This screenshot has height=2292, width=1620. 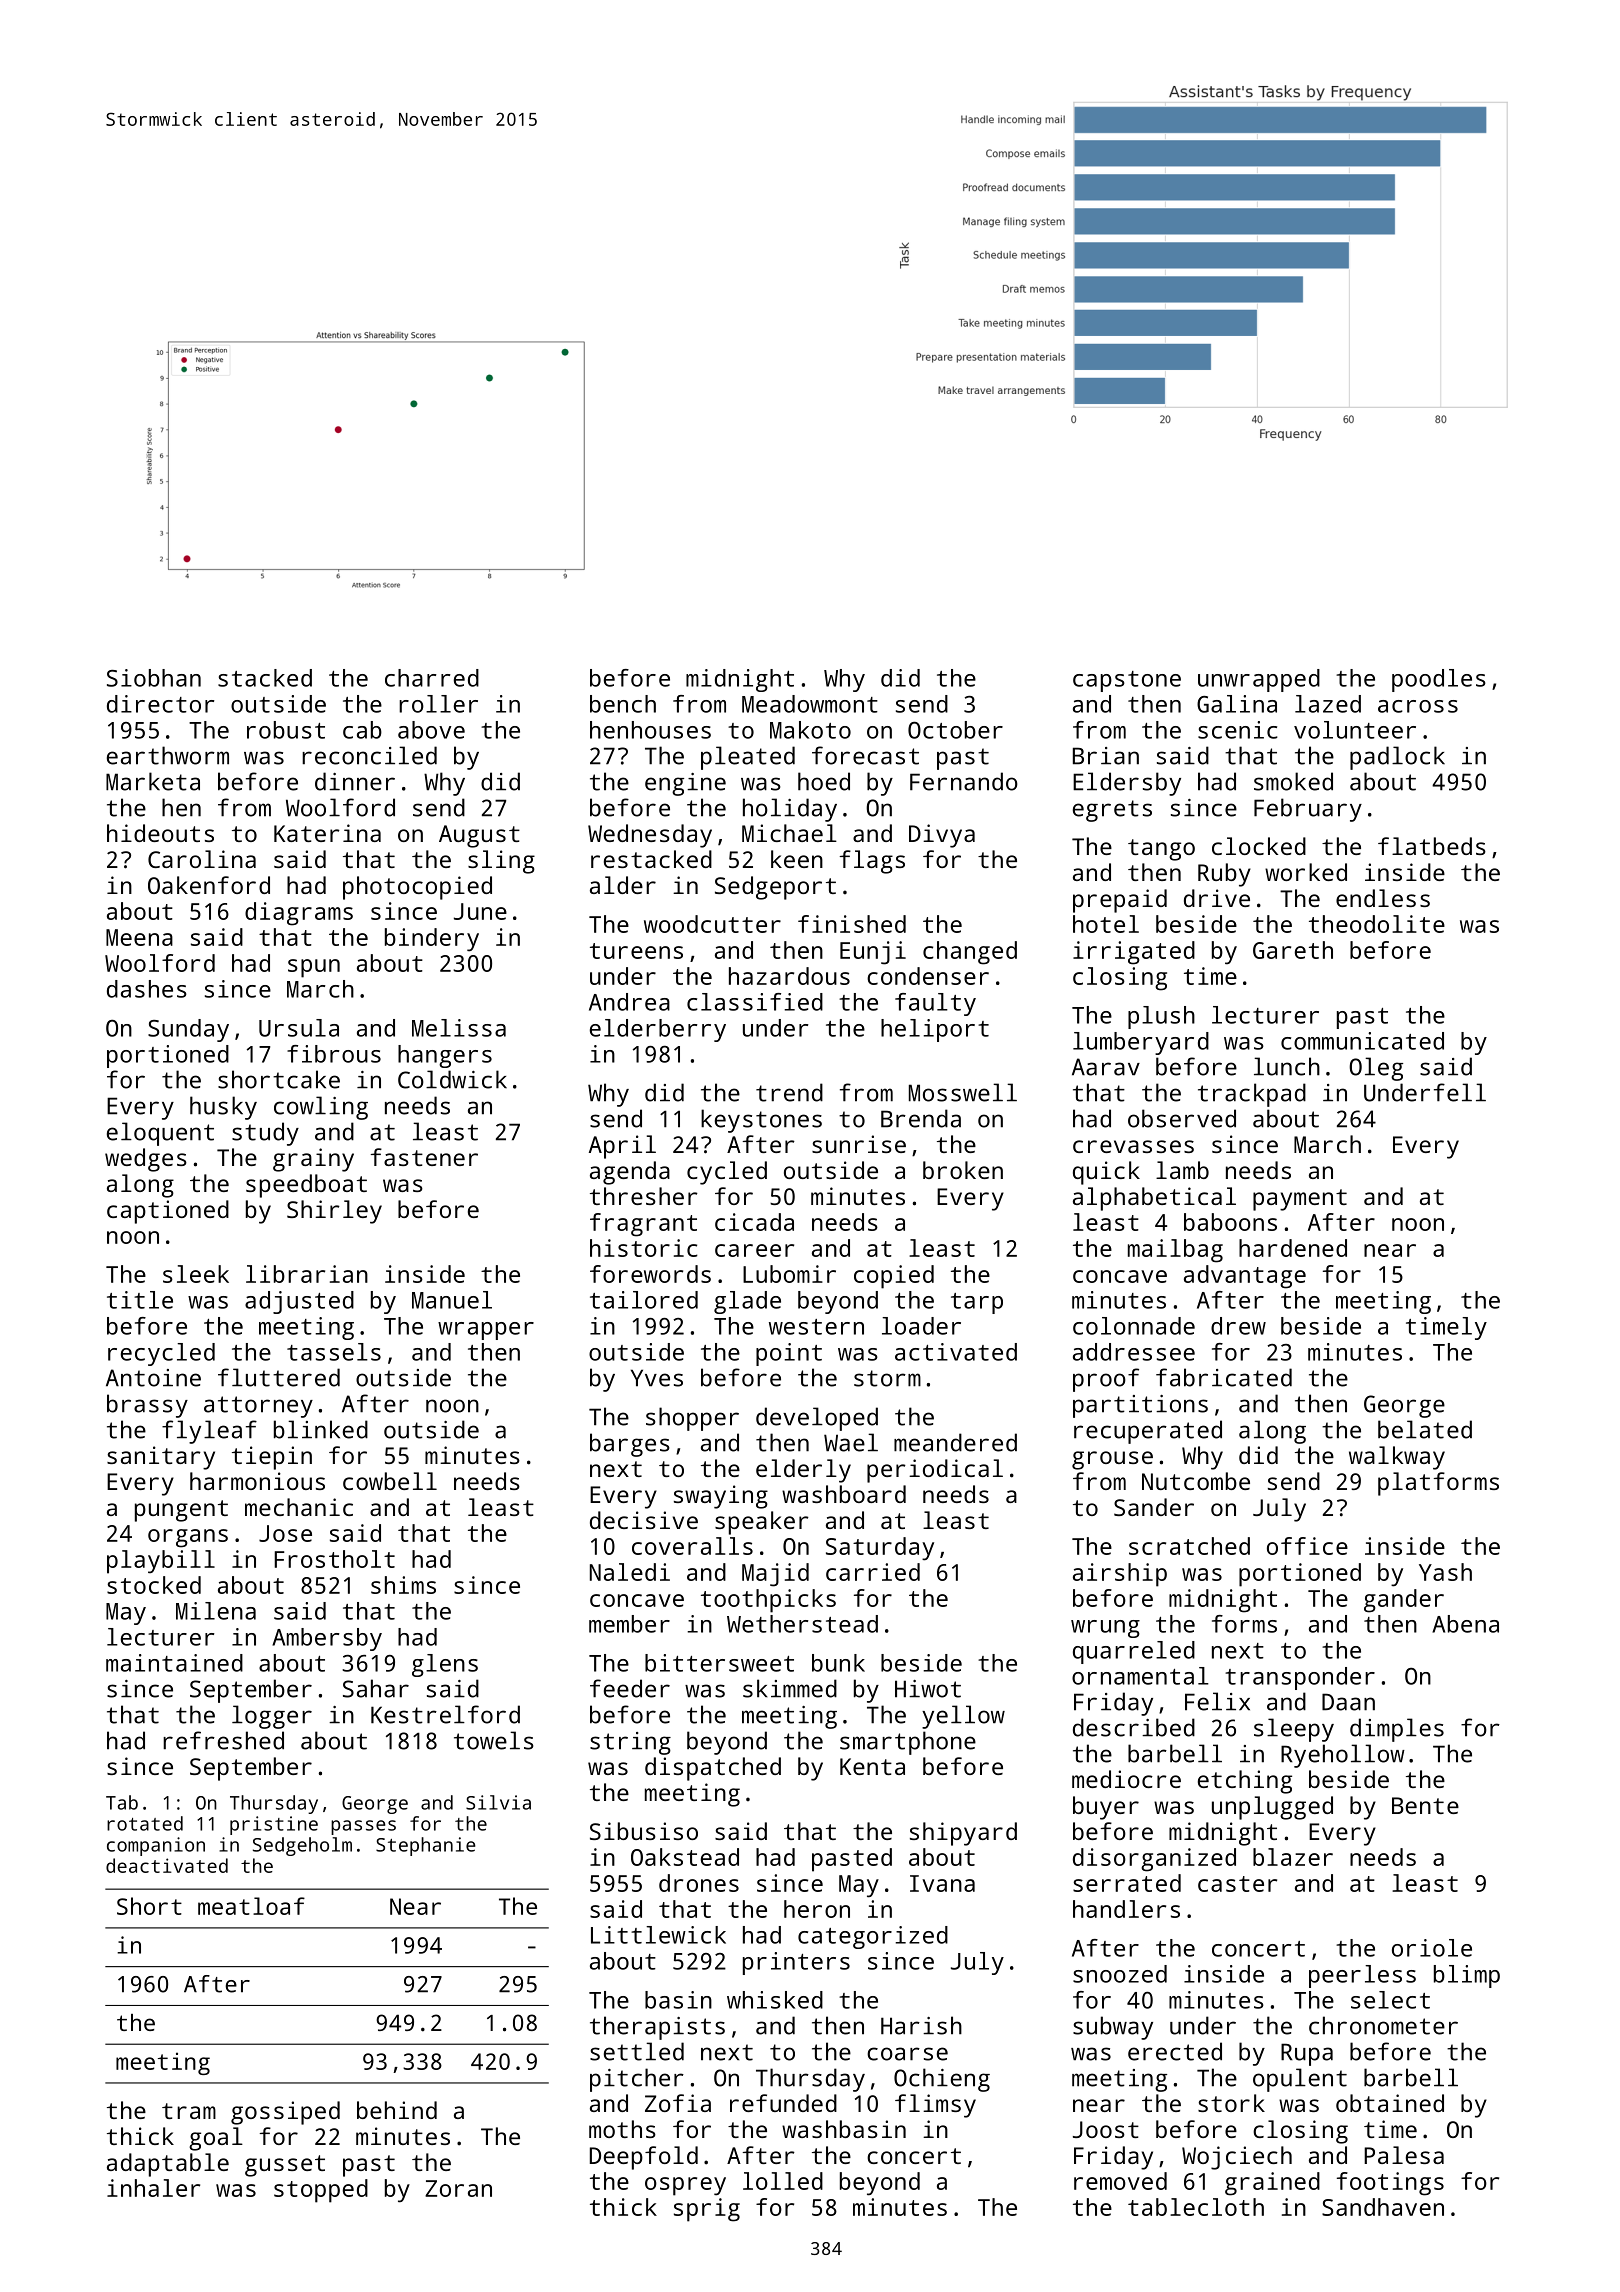 I want to click on trend, so click(x=789, y=1092).
